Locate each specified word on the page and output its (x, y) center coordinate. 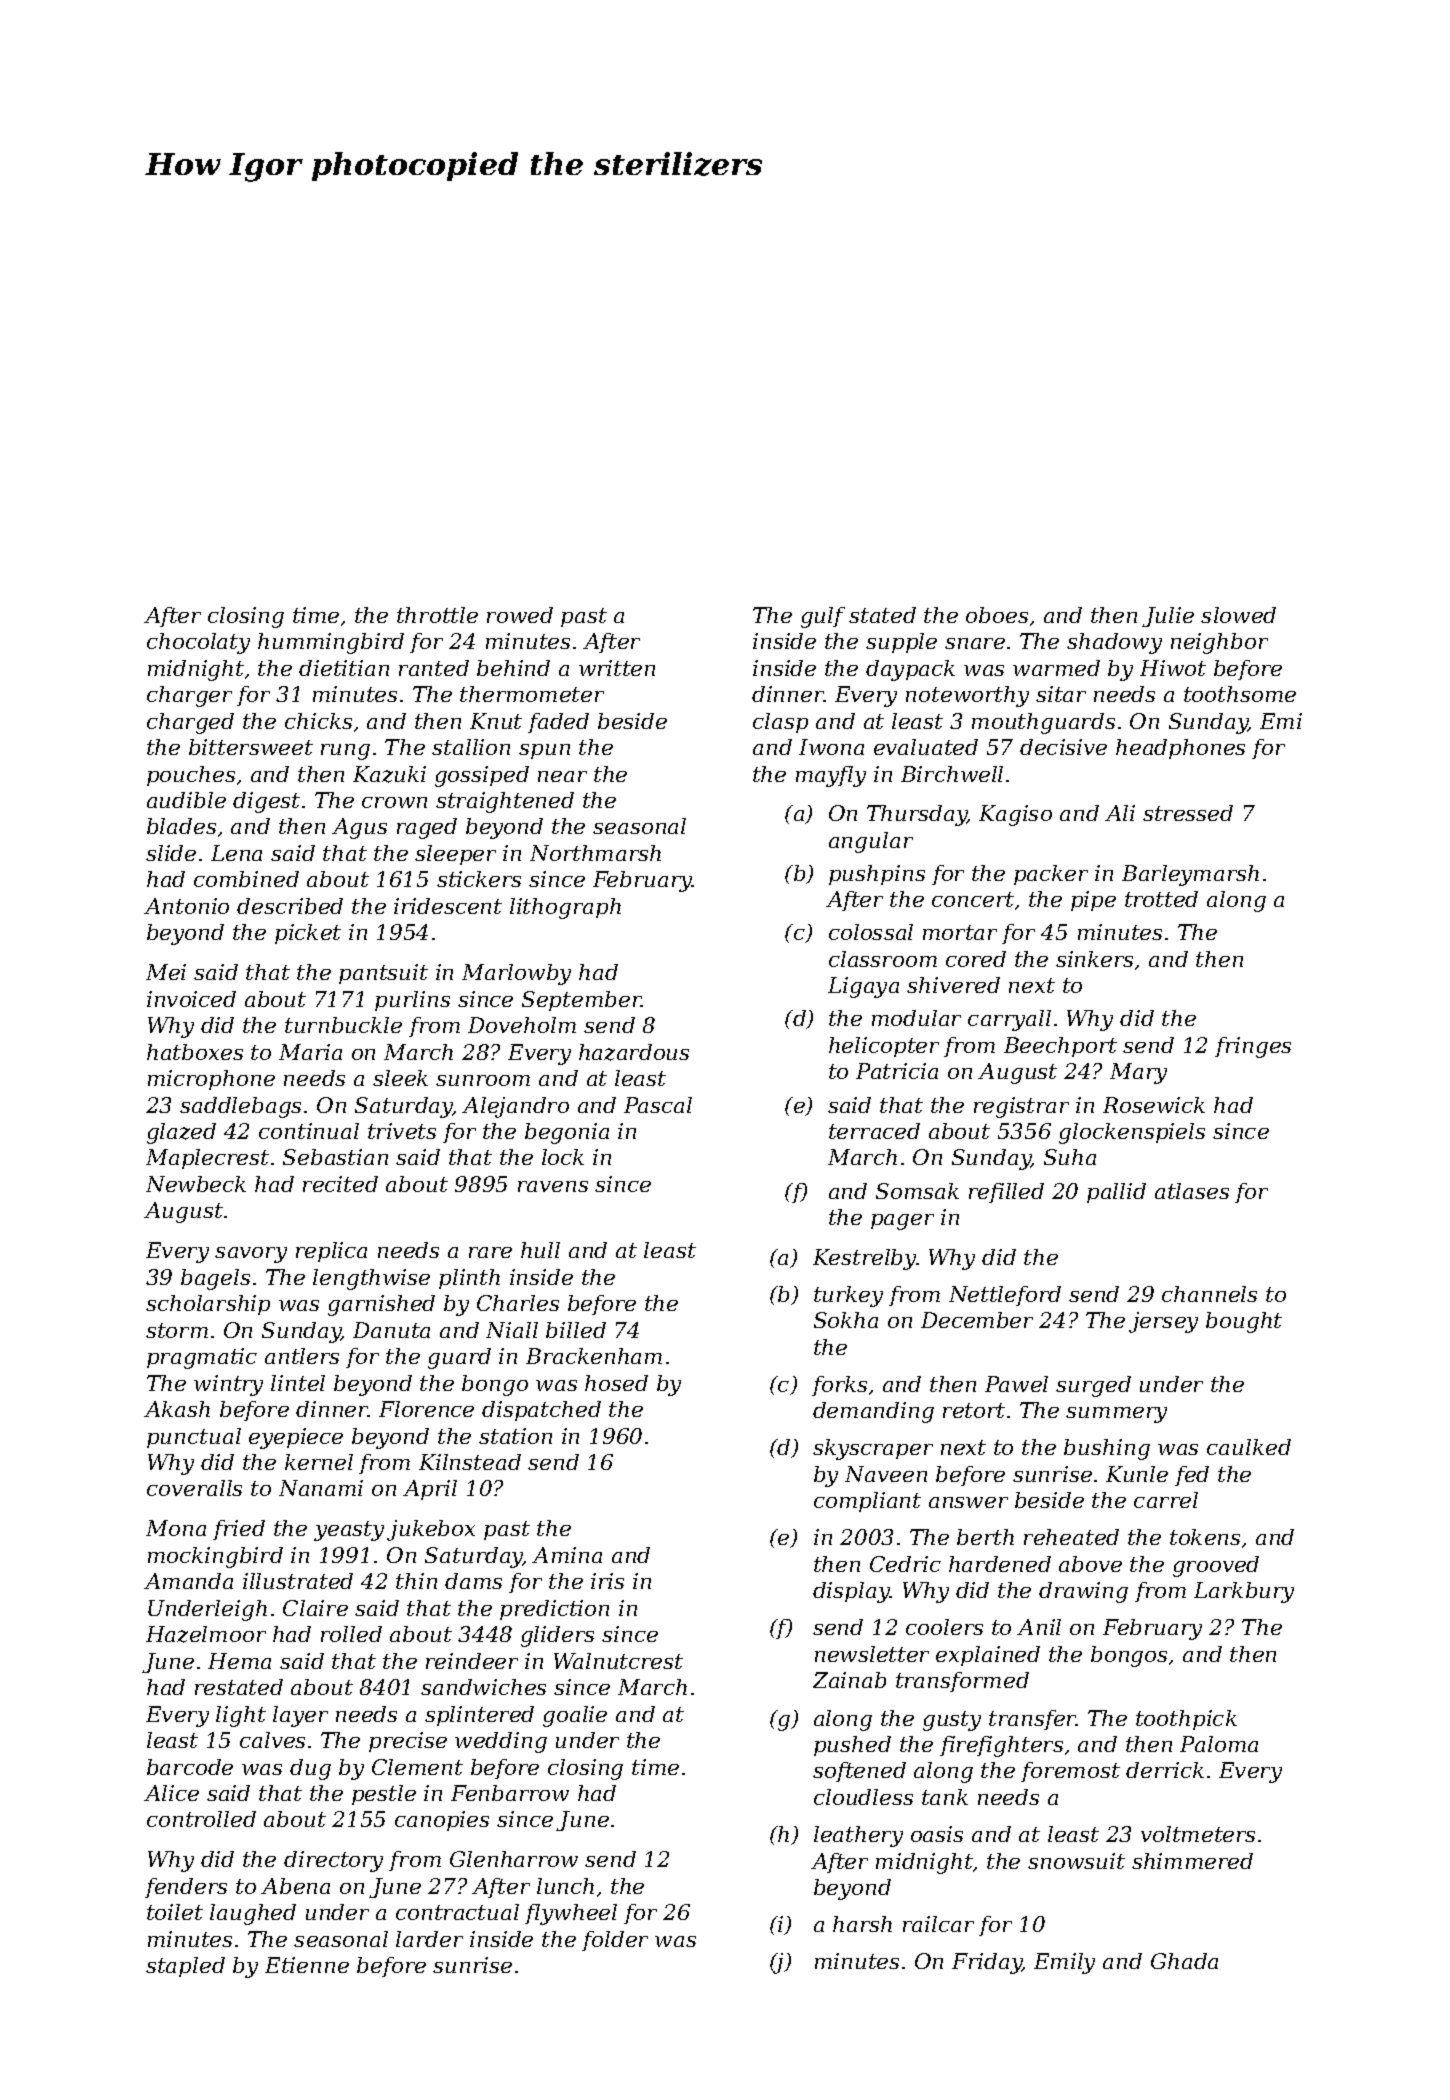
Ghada (1184, 1961)
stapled (185, 1967)
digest (266, 802)
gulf (823, 617)
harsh (862, 1924)
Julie (1168, 617)
